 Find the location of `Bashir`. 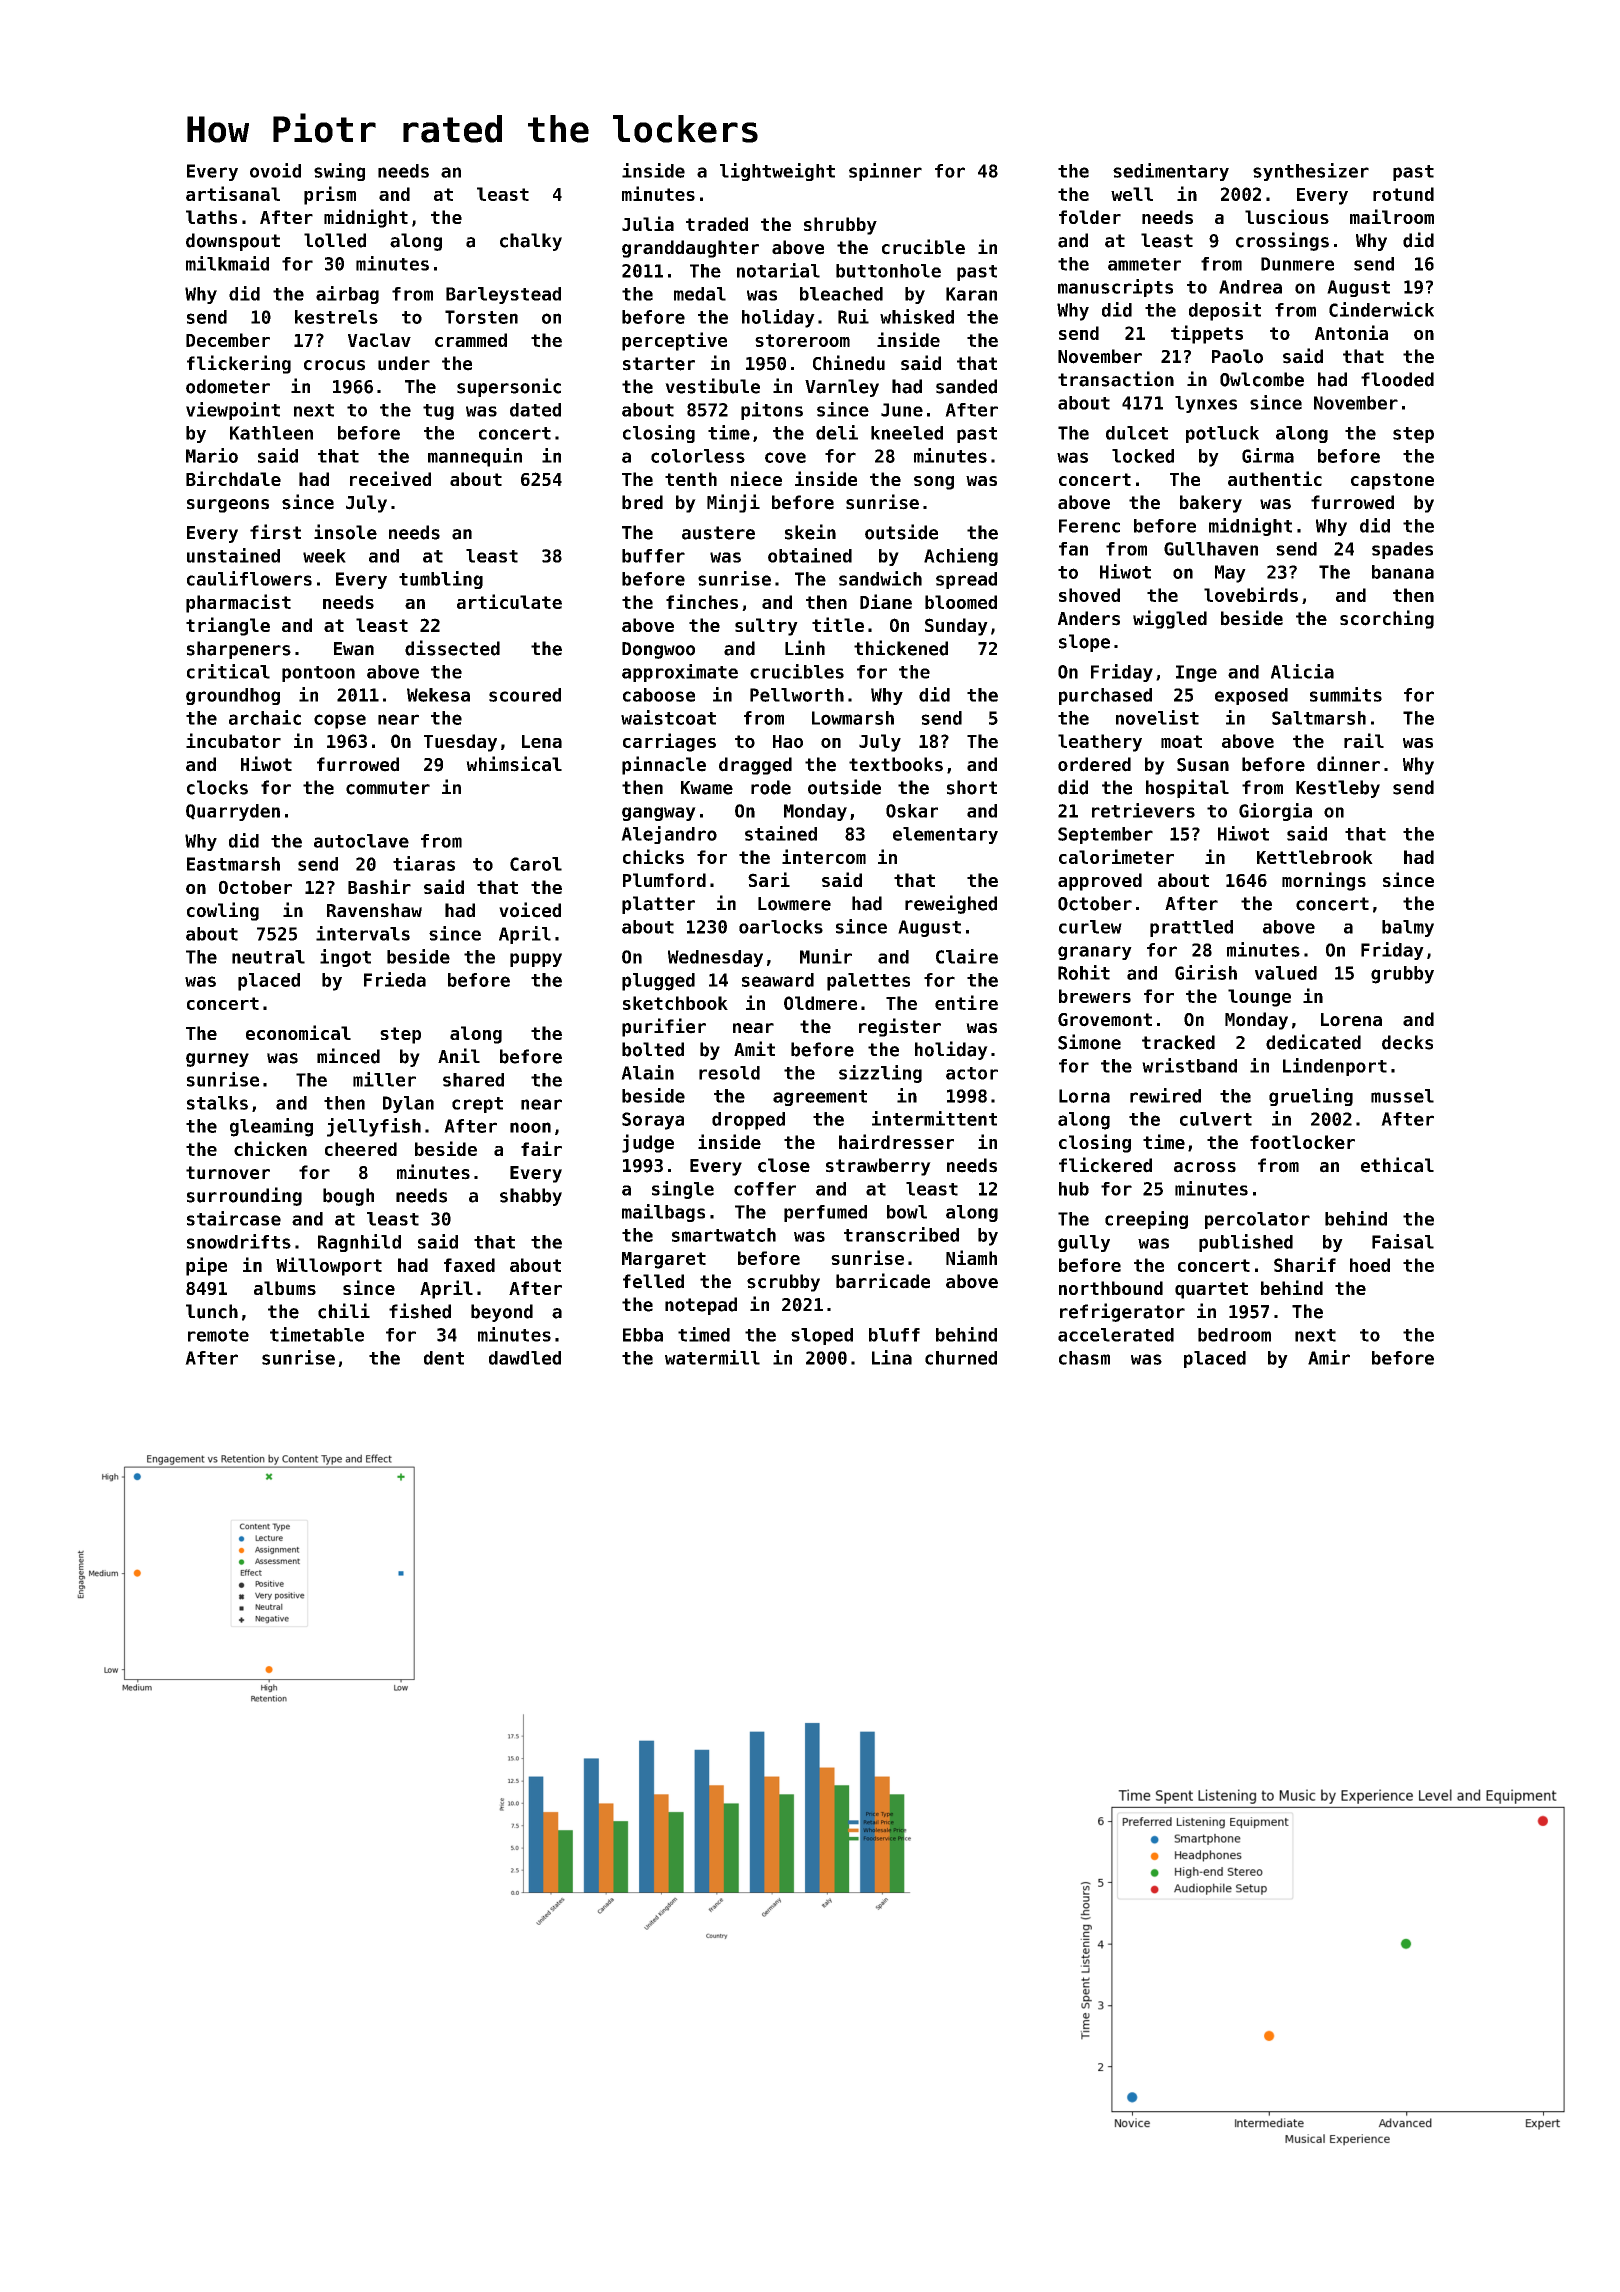

Bashir is located at coordinates (379, 886).
